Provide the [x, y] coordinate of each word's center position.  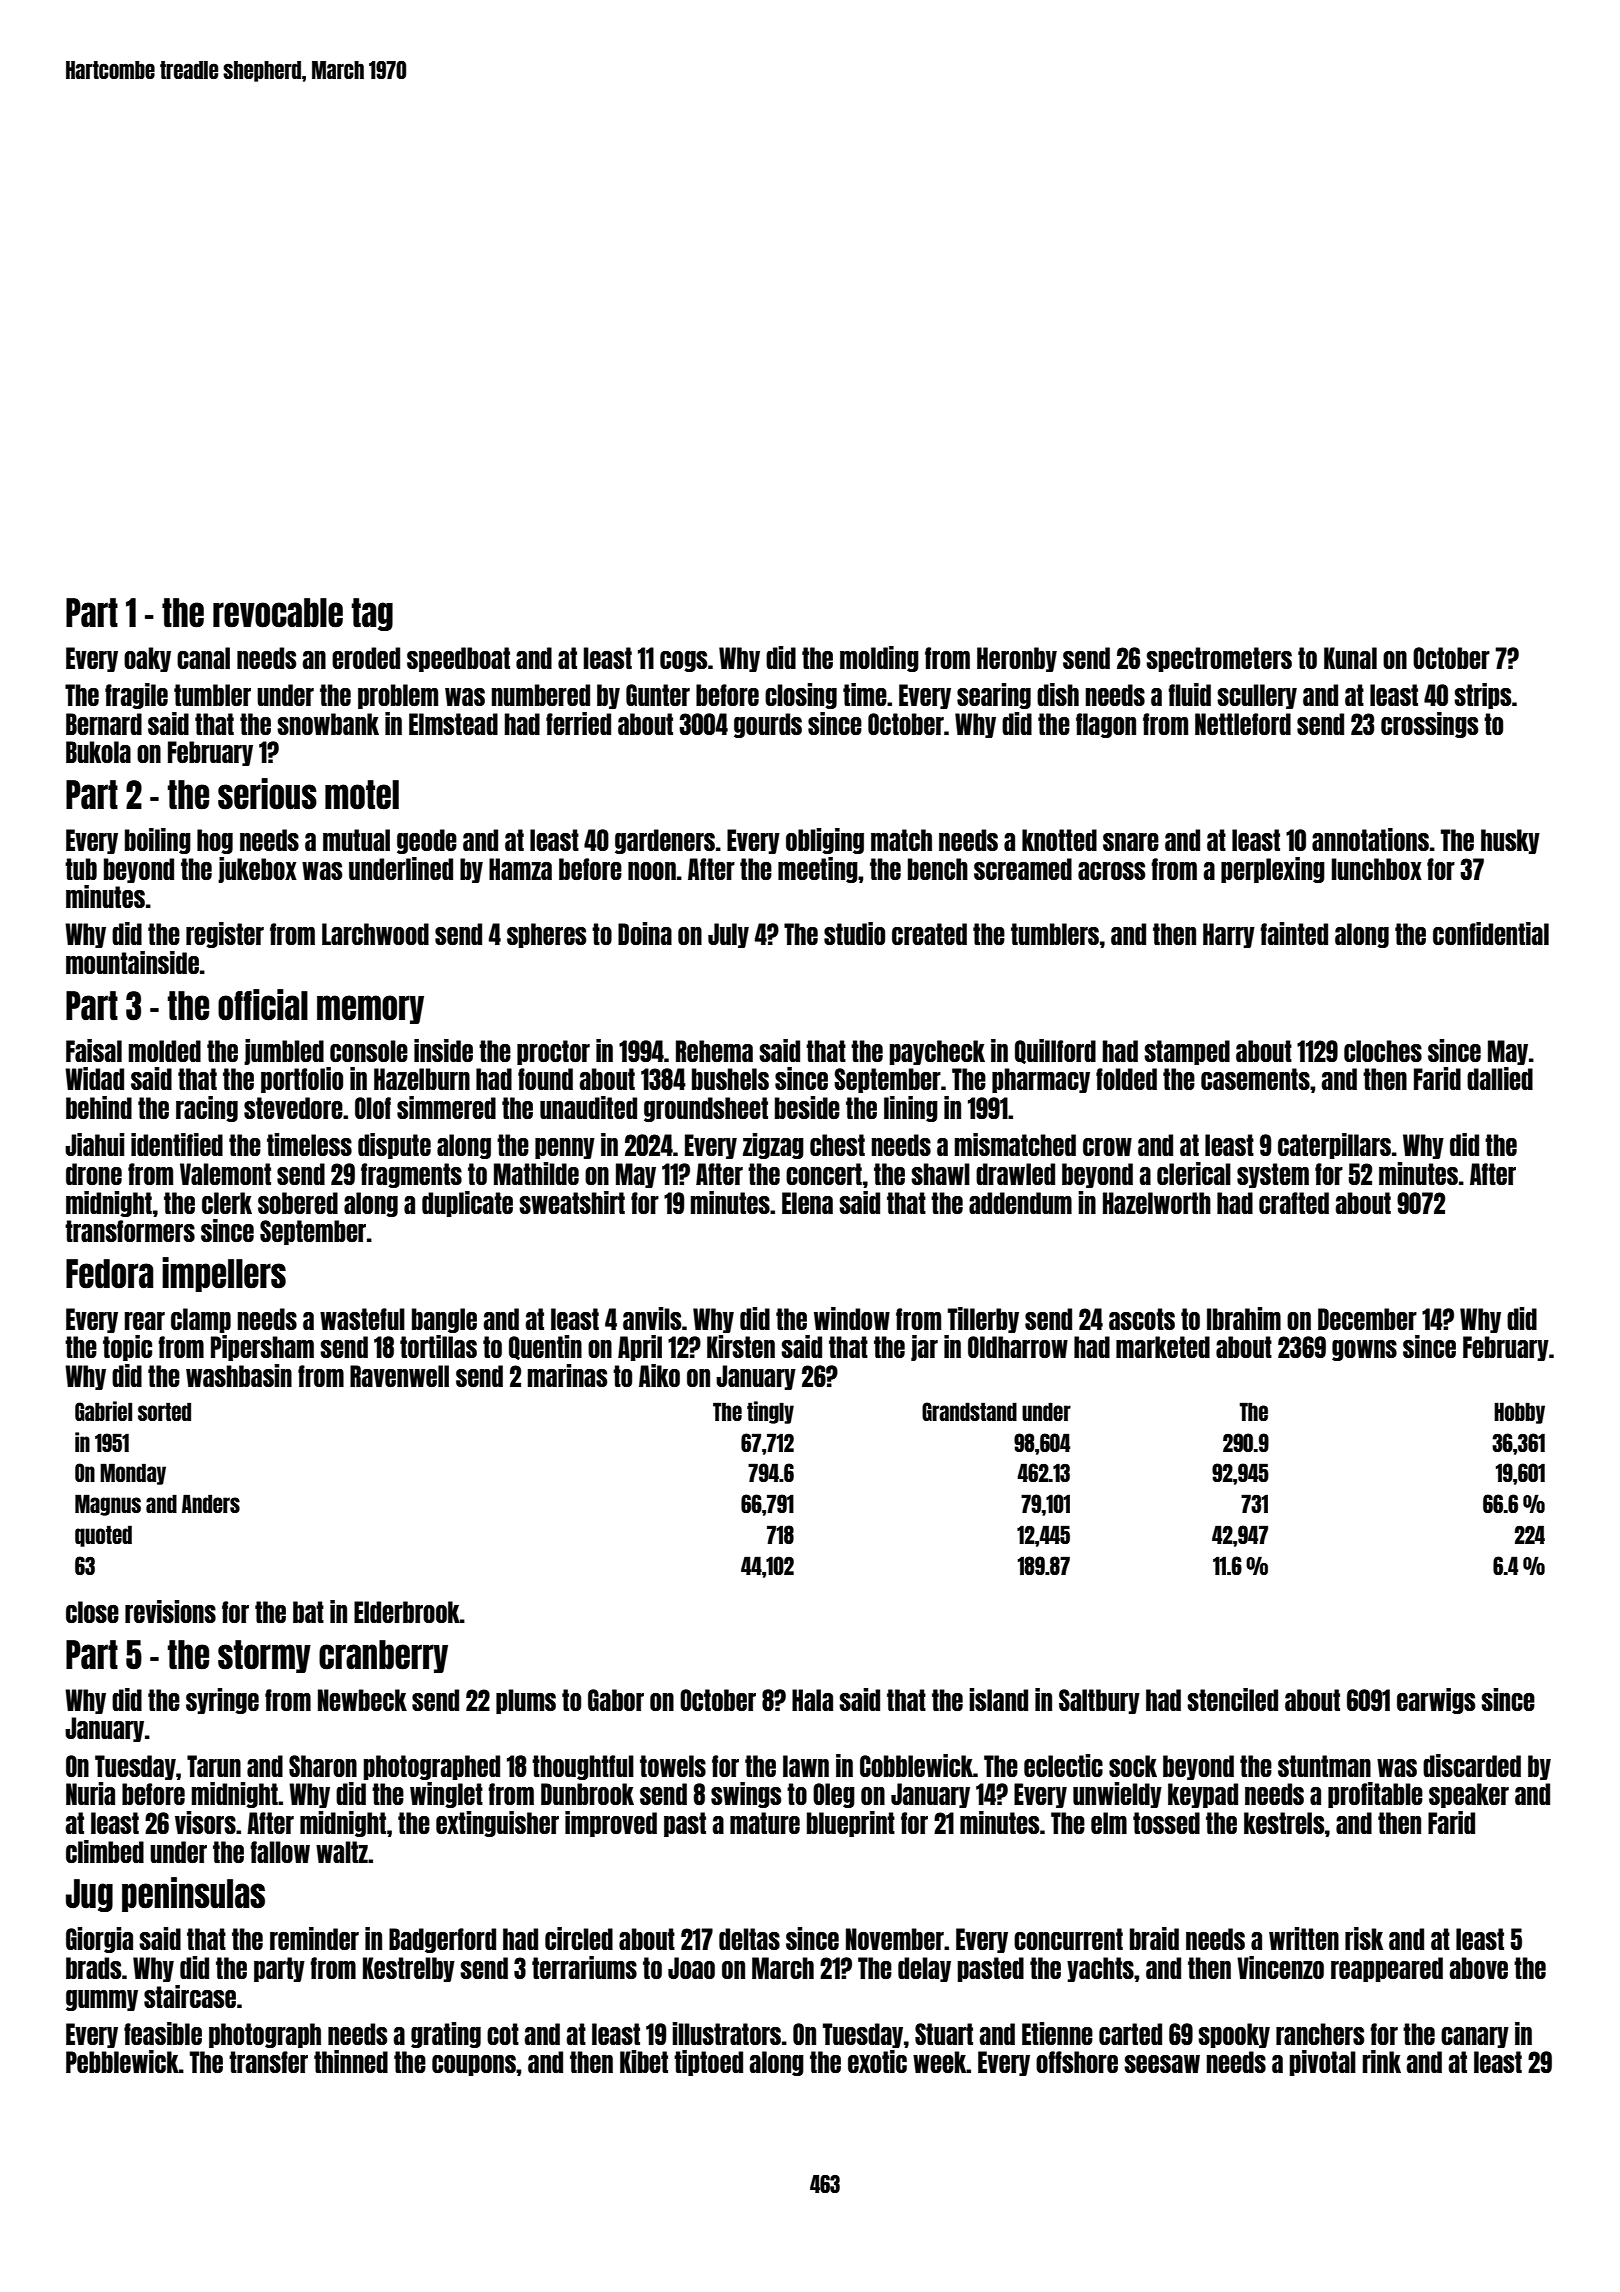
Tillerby [983, 1320]
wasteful [362, 1319]
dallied [1500, 1078]
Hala [812, 1700]
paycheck [937, 1052]
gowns [1364, 1350]
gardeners [665, 841]
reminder [314, 1938]
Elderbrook [407, 1612]
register [225, 935]
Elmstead [453, 724]
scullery [1257, 696]
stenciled [1232, 1699]
